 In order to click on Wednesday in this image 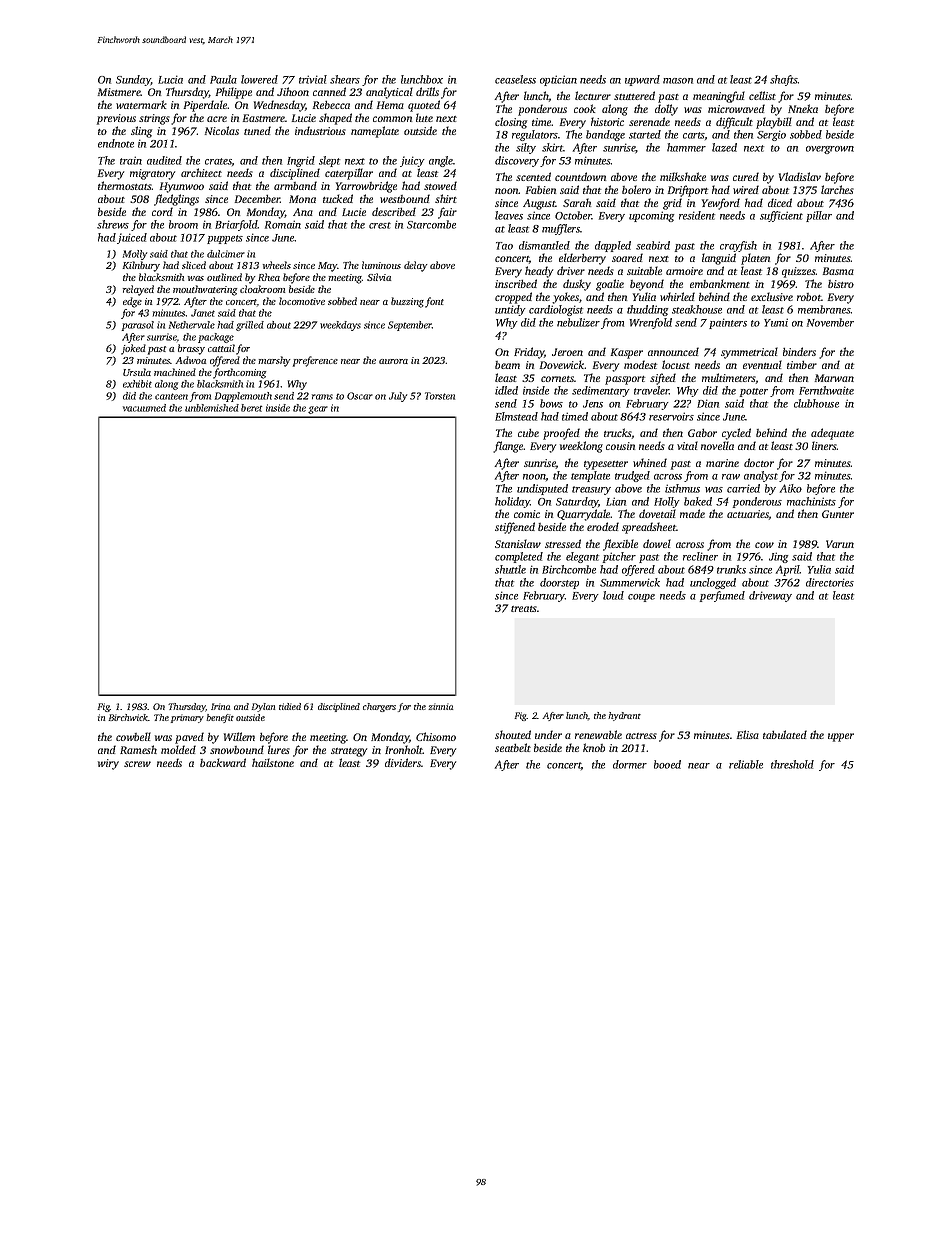, I will do `click(279, 106)`.
